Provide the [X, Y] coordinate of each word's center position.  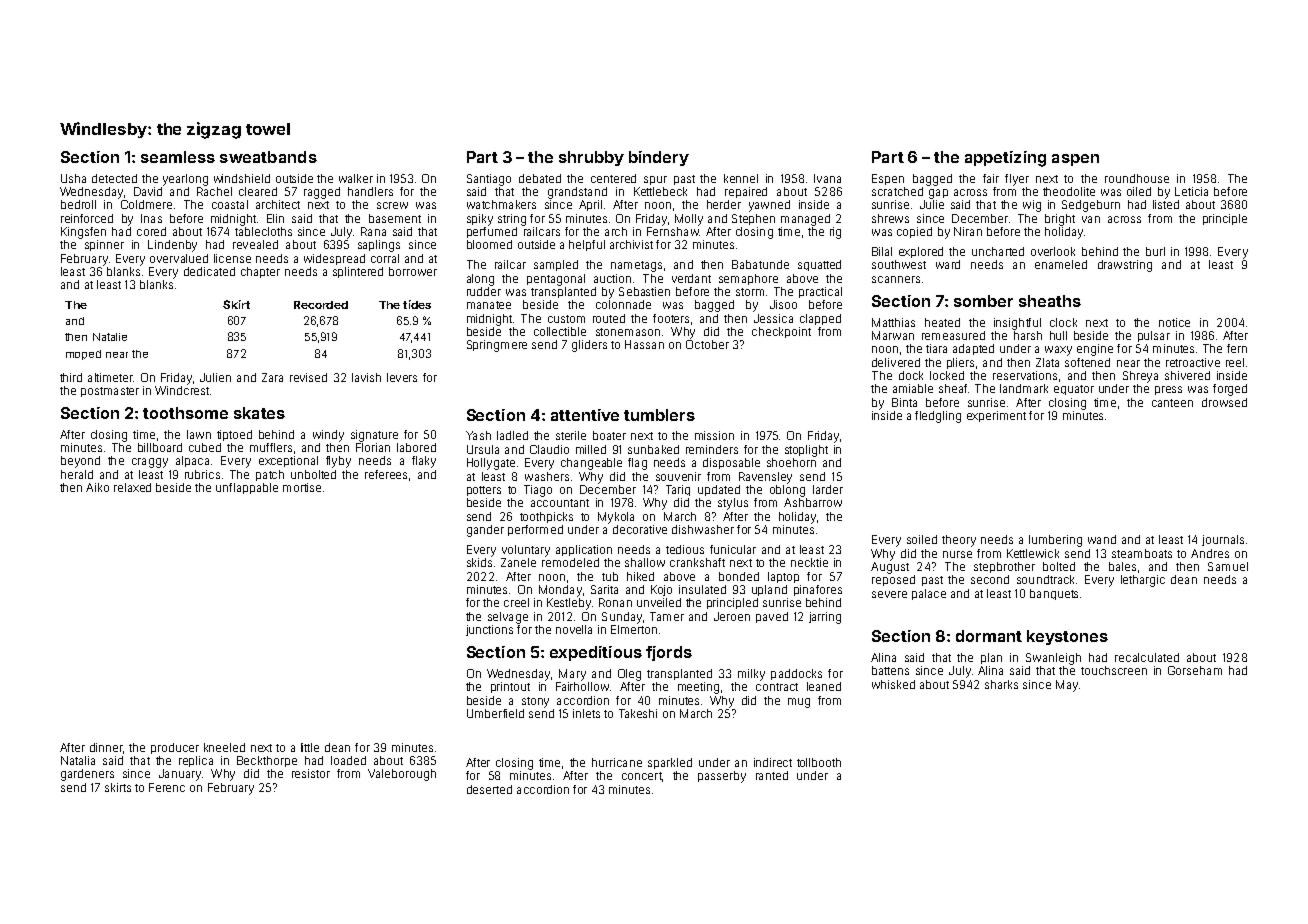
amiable [913, 388]
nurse [957, 554]
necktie [809, 562]
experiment [996, 416]
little [310, 747]
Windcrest [182, 390]
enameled [1061, 264]
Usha [73, 178]
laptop [783, 577]
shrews [890, 218]
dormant [989, 636]
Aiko [97, 487]
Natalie [110, 337]
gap [938, 194]
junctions [489, 630]
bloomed [489, 244]
